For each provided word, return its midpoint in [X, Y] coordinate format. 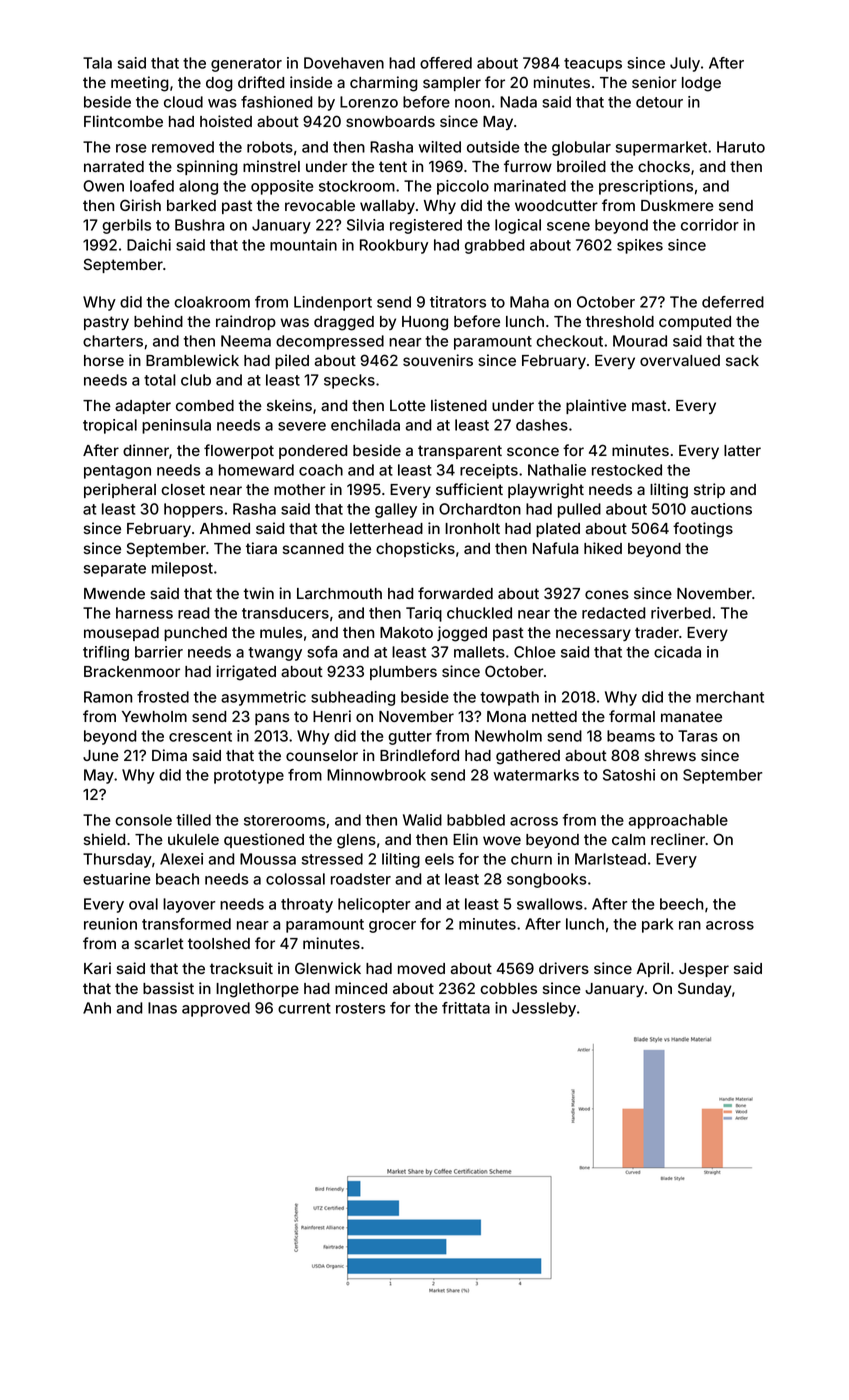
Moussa [268, 859]
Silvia [365, 225]
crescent [200, 736]
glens [356, 841]
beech [681, 904]
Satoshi [629, 775]
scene [568, 226]
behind [158, 321]
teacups [593, 65]
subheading [353, 698]
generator [246, 65]
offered [446, 63]
